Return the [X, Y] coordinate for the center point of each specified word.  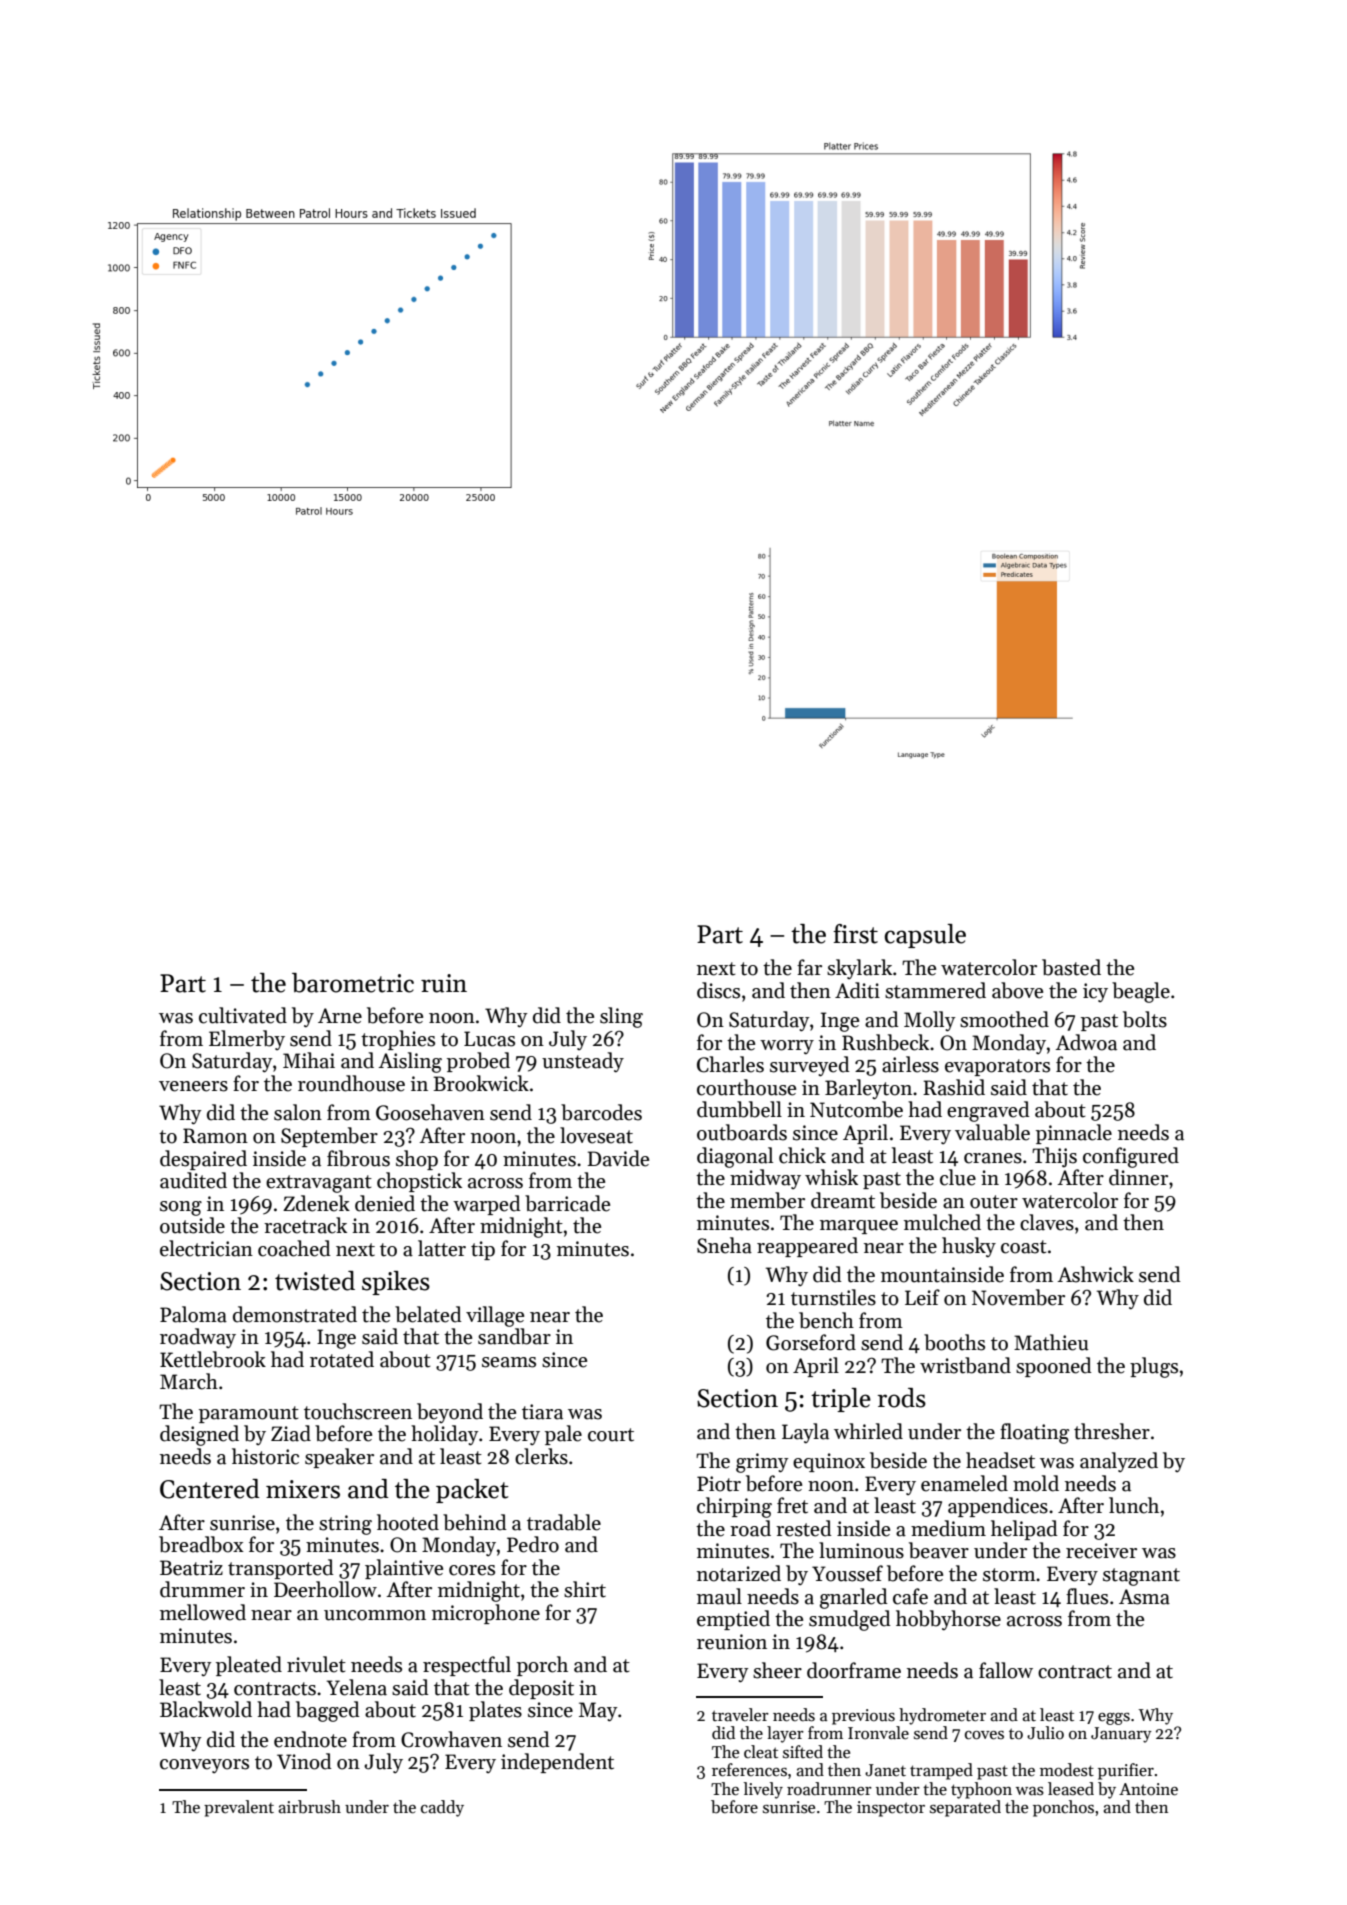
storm [1009, 1575]
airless [910, 1064]
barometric [353, 983]
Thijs [1054, 1157]
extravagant [319, 1184]
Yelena [357, 1687]
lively [763, 1790]
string [345, 1525]
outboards [742, 1132]
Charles [730, 1064]
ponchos [1063, 1808]
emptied [733, 1620]
